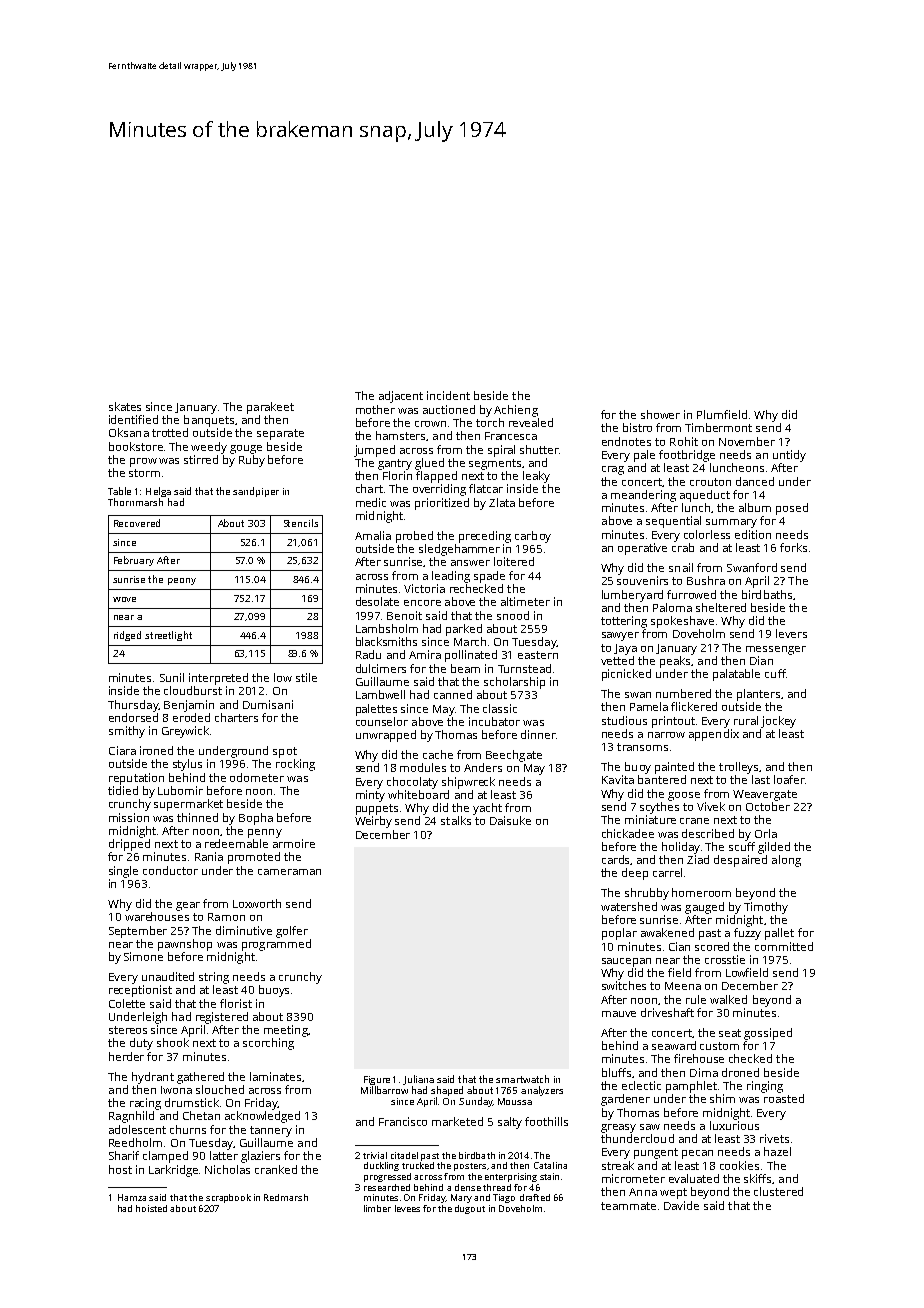  I want to click on skates, so click(125, 406).
